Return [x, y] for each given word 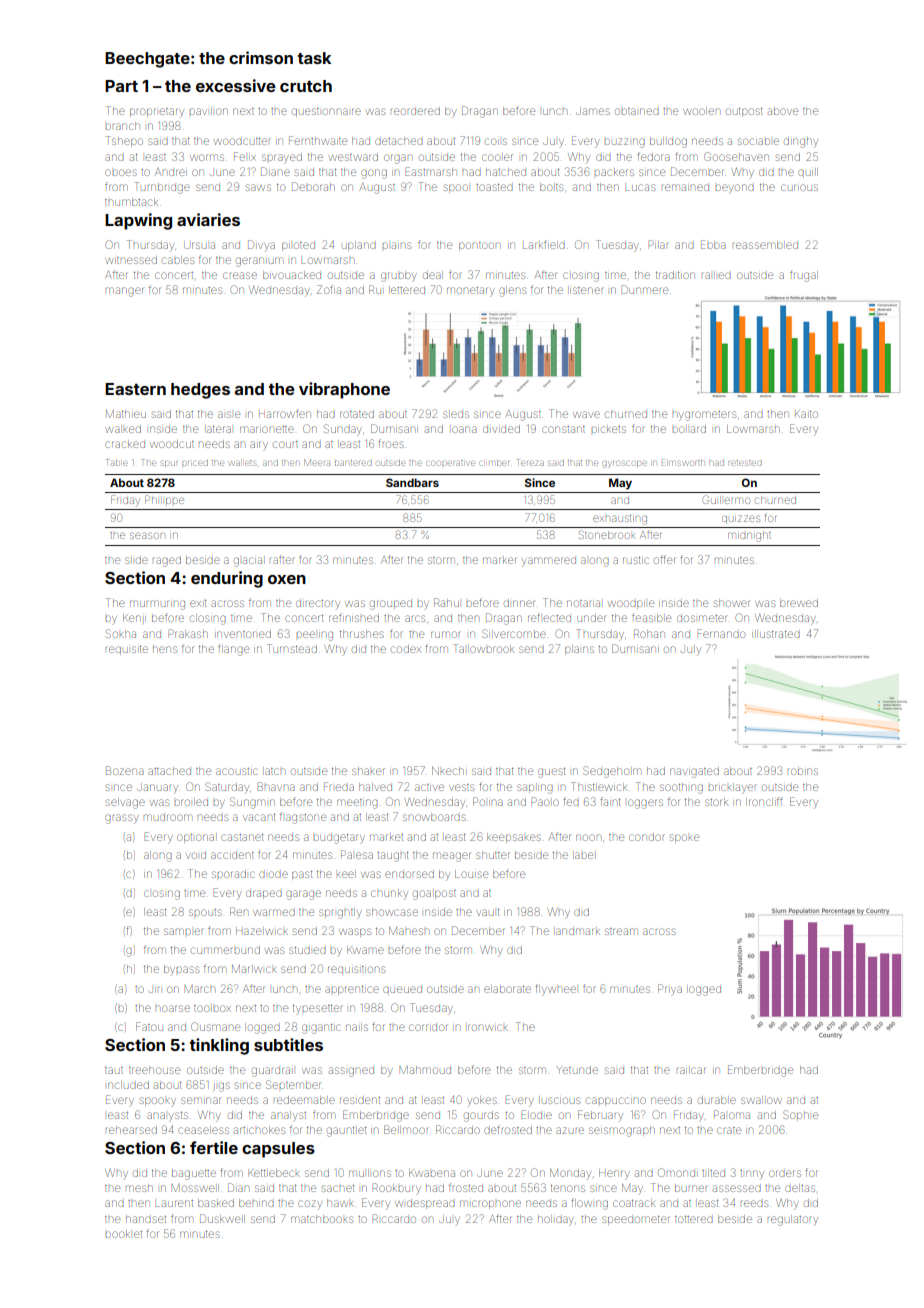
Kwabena [432, 1173]
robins [803, 771]
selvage [125, 803]
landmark [578, 931]
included [128, 1085]
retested [745, 463]
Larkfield [544, 244]
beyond [735, 189]
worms [207, 157]
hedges [200, 391]
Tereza [530, 462]
